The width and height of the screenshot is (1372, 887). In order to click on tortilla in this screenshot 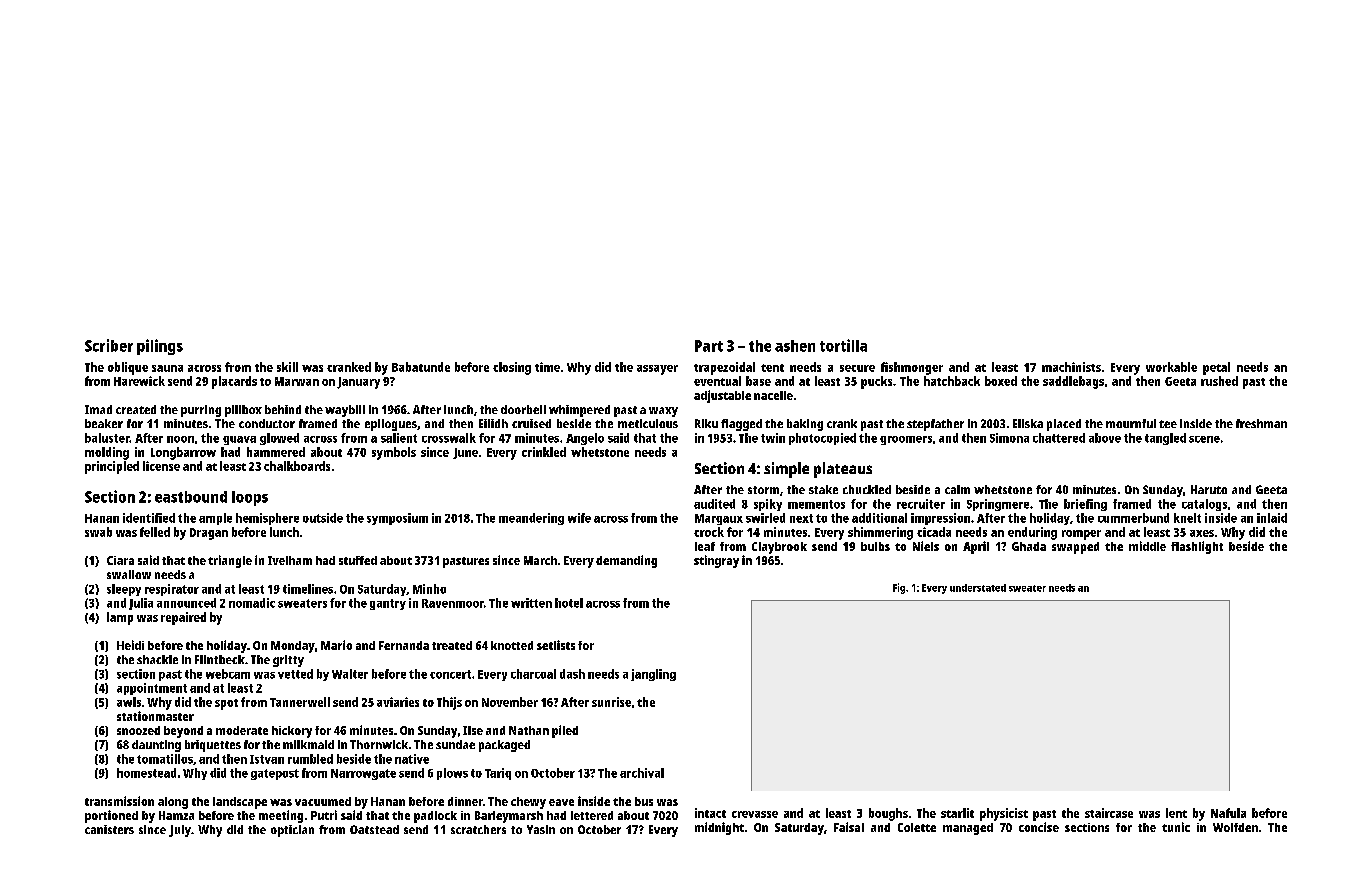, I will do `click(843, 345)`.
